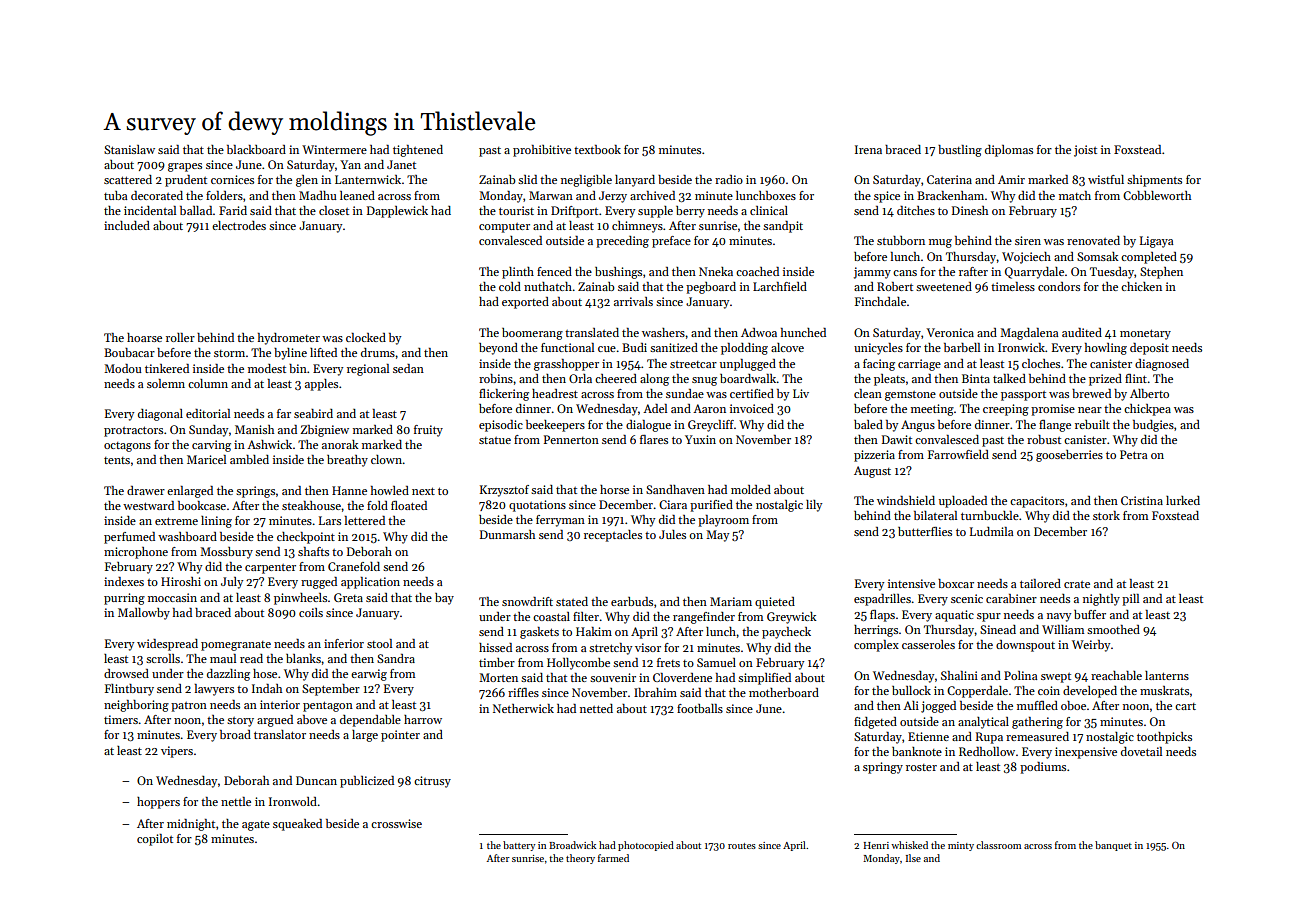  Describe the element at coordinates (236, 801) in the image. I see `nettle` at that location.
